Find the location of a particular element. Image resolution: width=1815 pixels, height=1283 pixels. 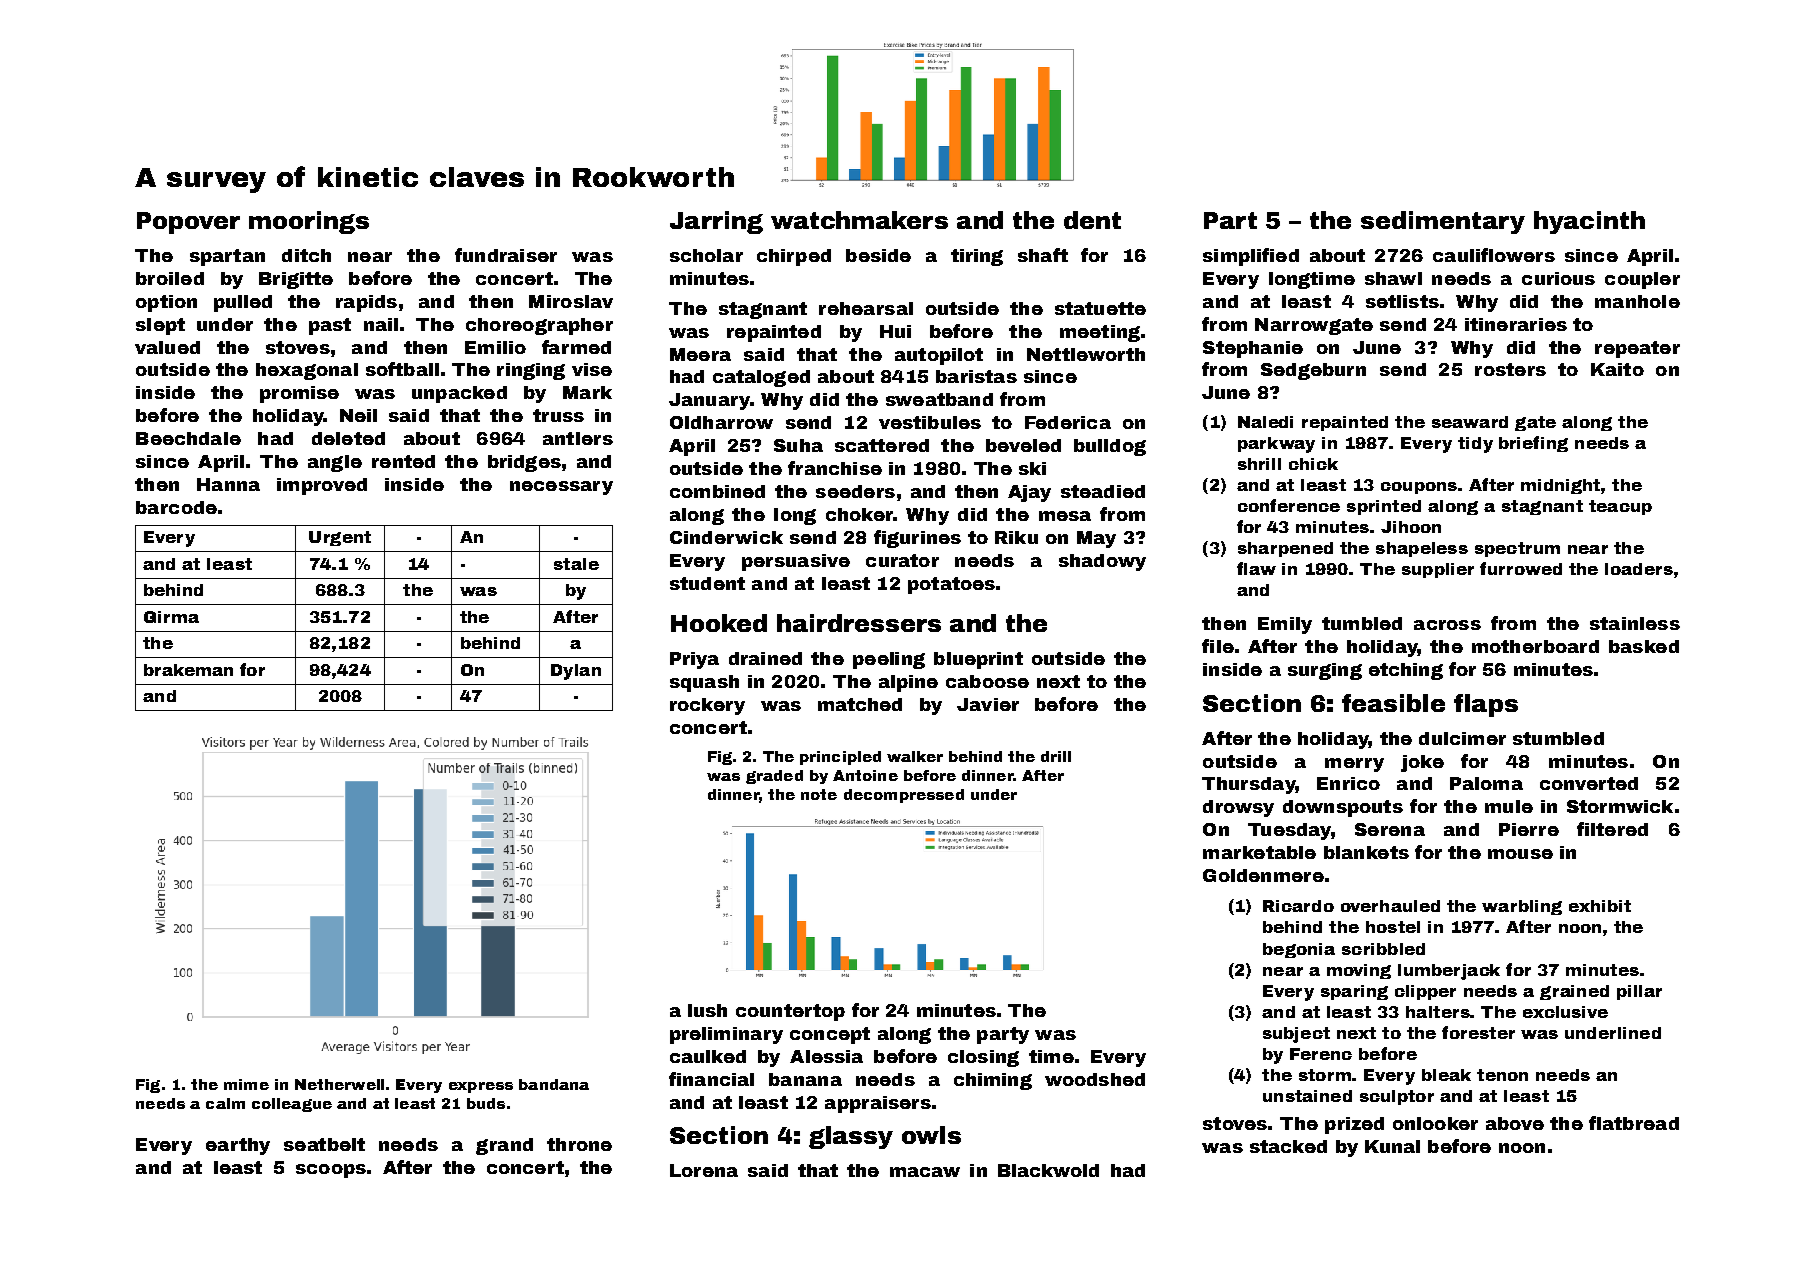

file is located at coordinates (1218, 646).
